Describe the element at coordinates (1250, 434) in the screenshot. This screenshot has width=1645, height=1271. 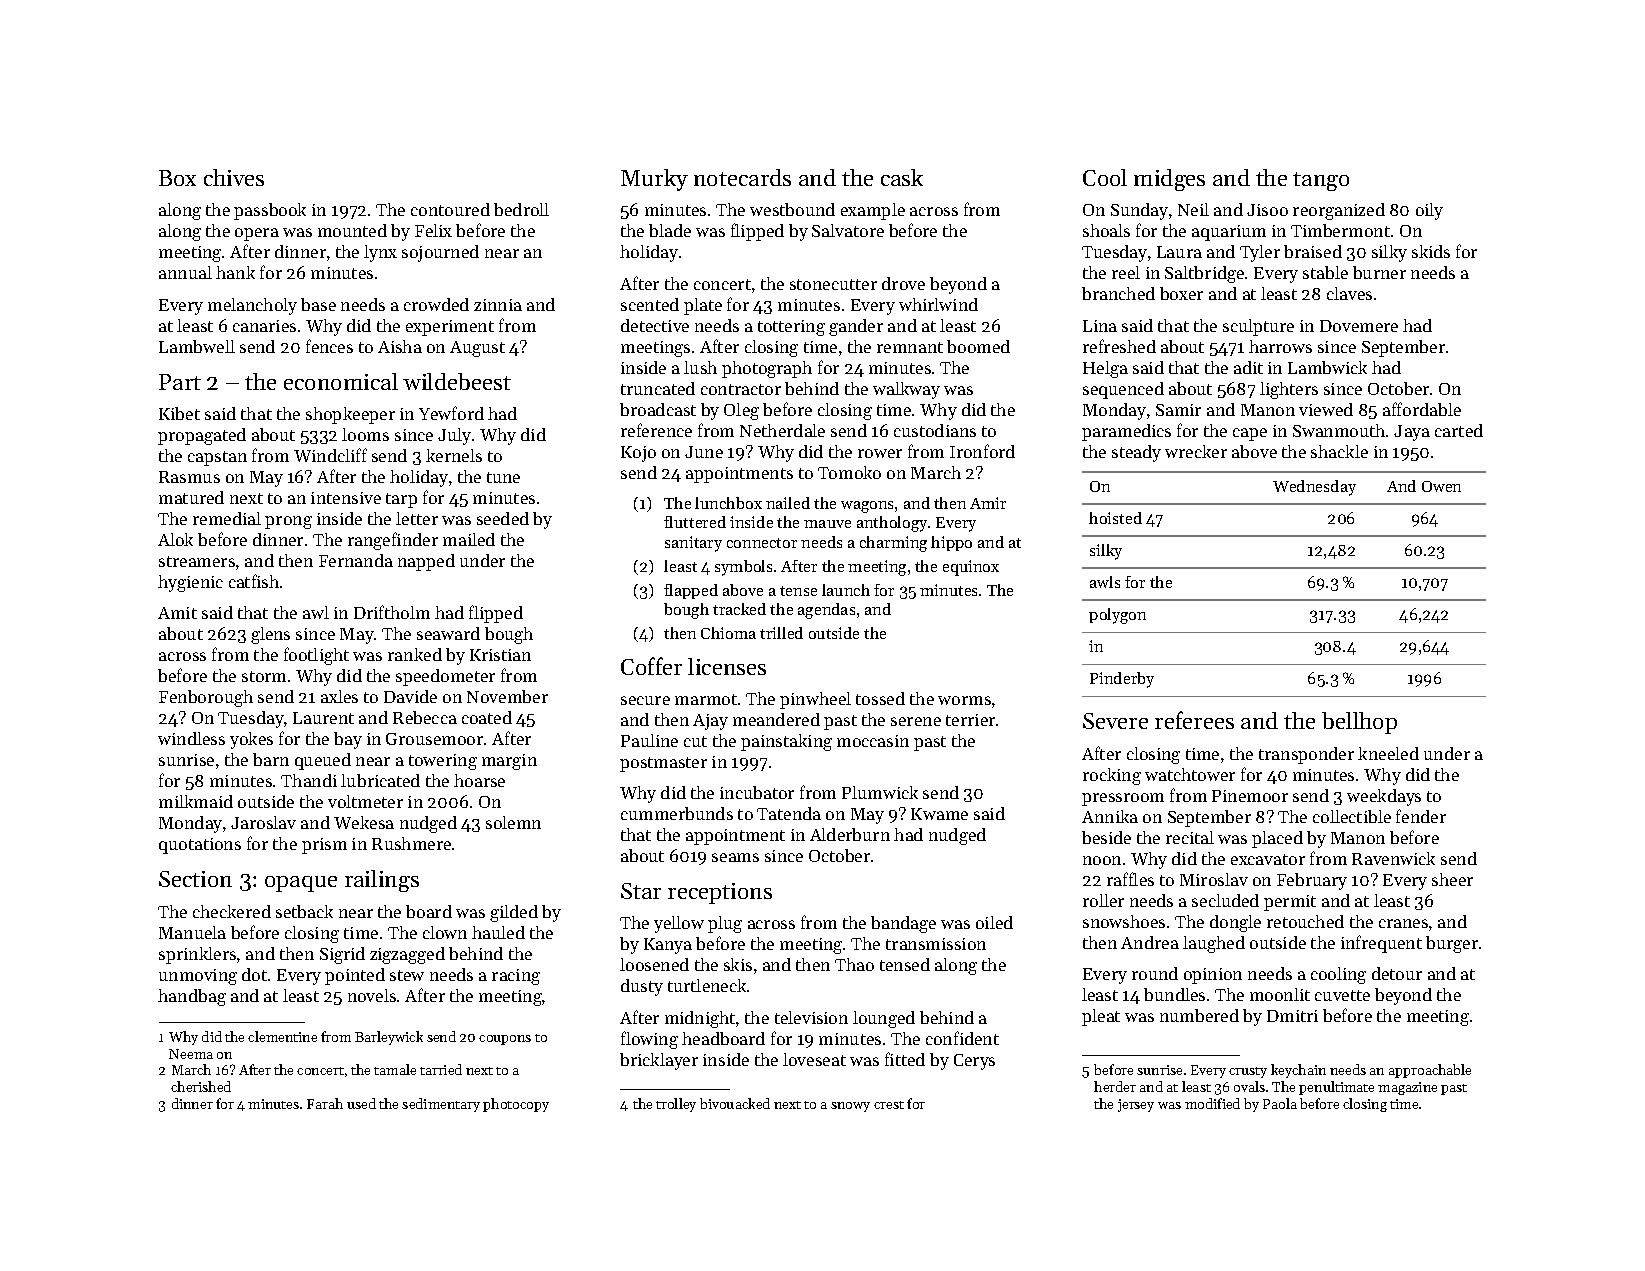
I see `cape` at that location.
